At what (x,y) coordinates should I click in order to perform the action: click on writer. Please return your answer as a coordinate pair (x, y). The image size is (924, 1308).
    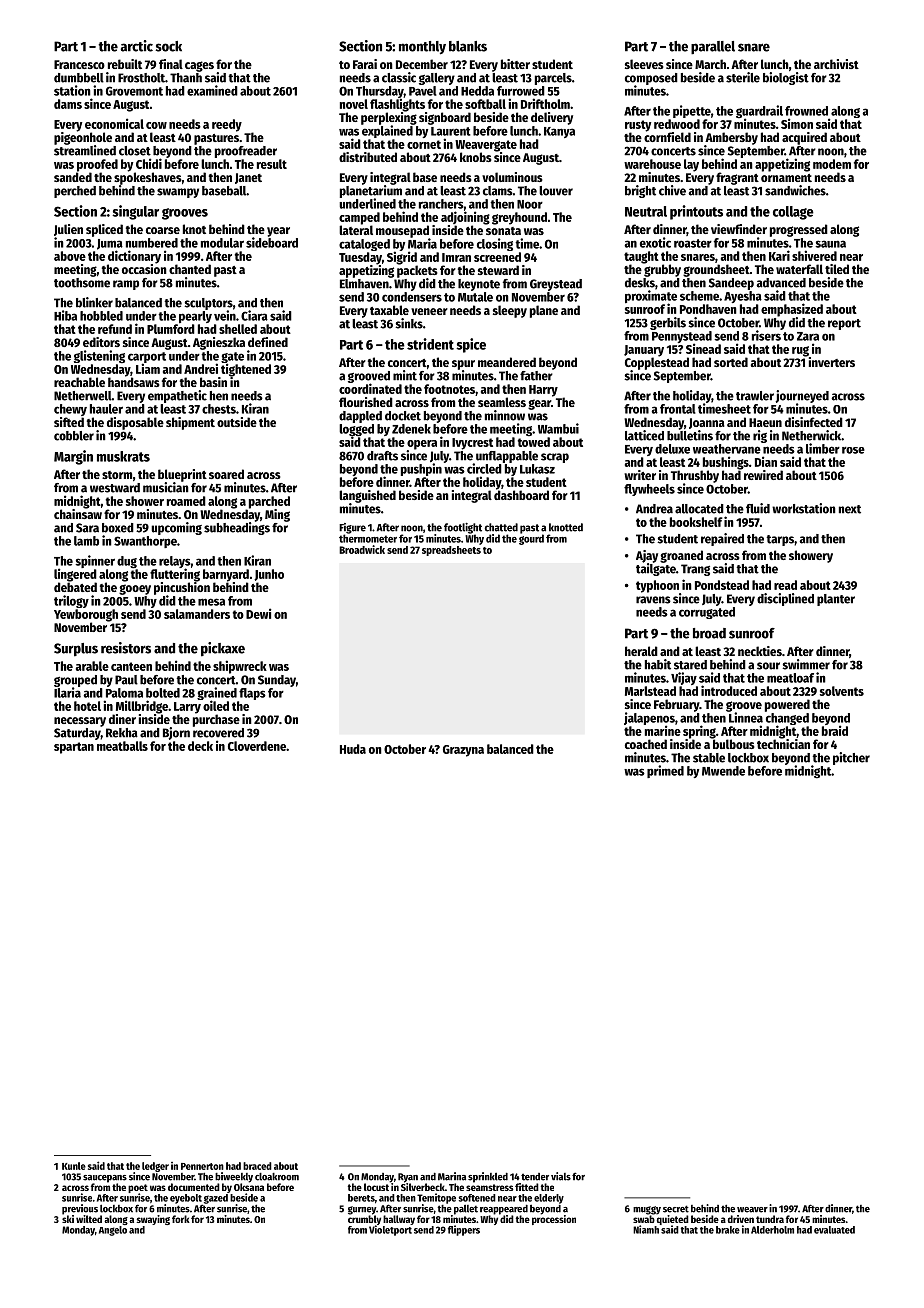
    Looking at the image, I should click on (640, 475).
